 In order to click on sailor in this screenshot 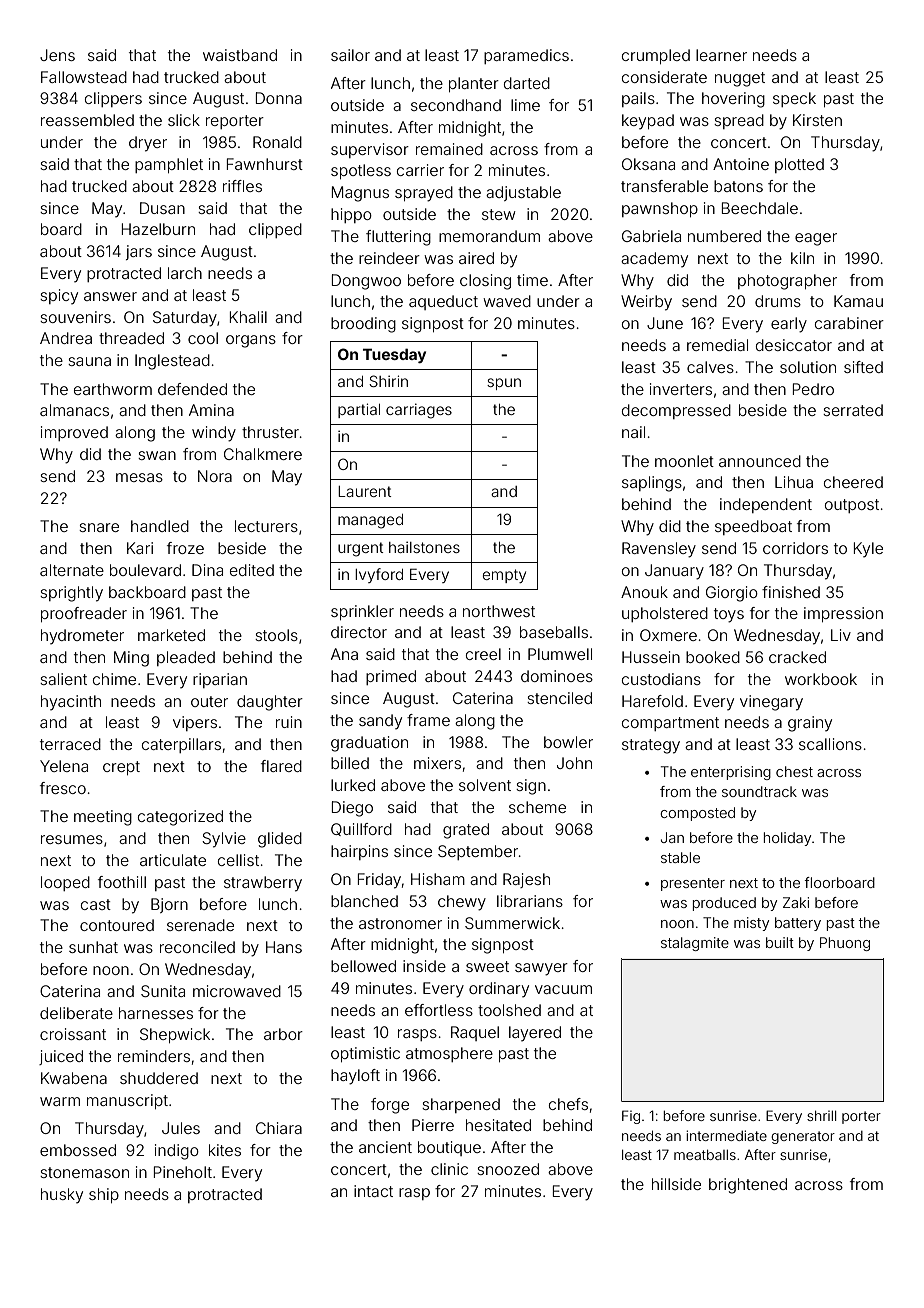, I will do `click(350, 55)`.
